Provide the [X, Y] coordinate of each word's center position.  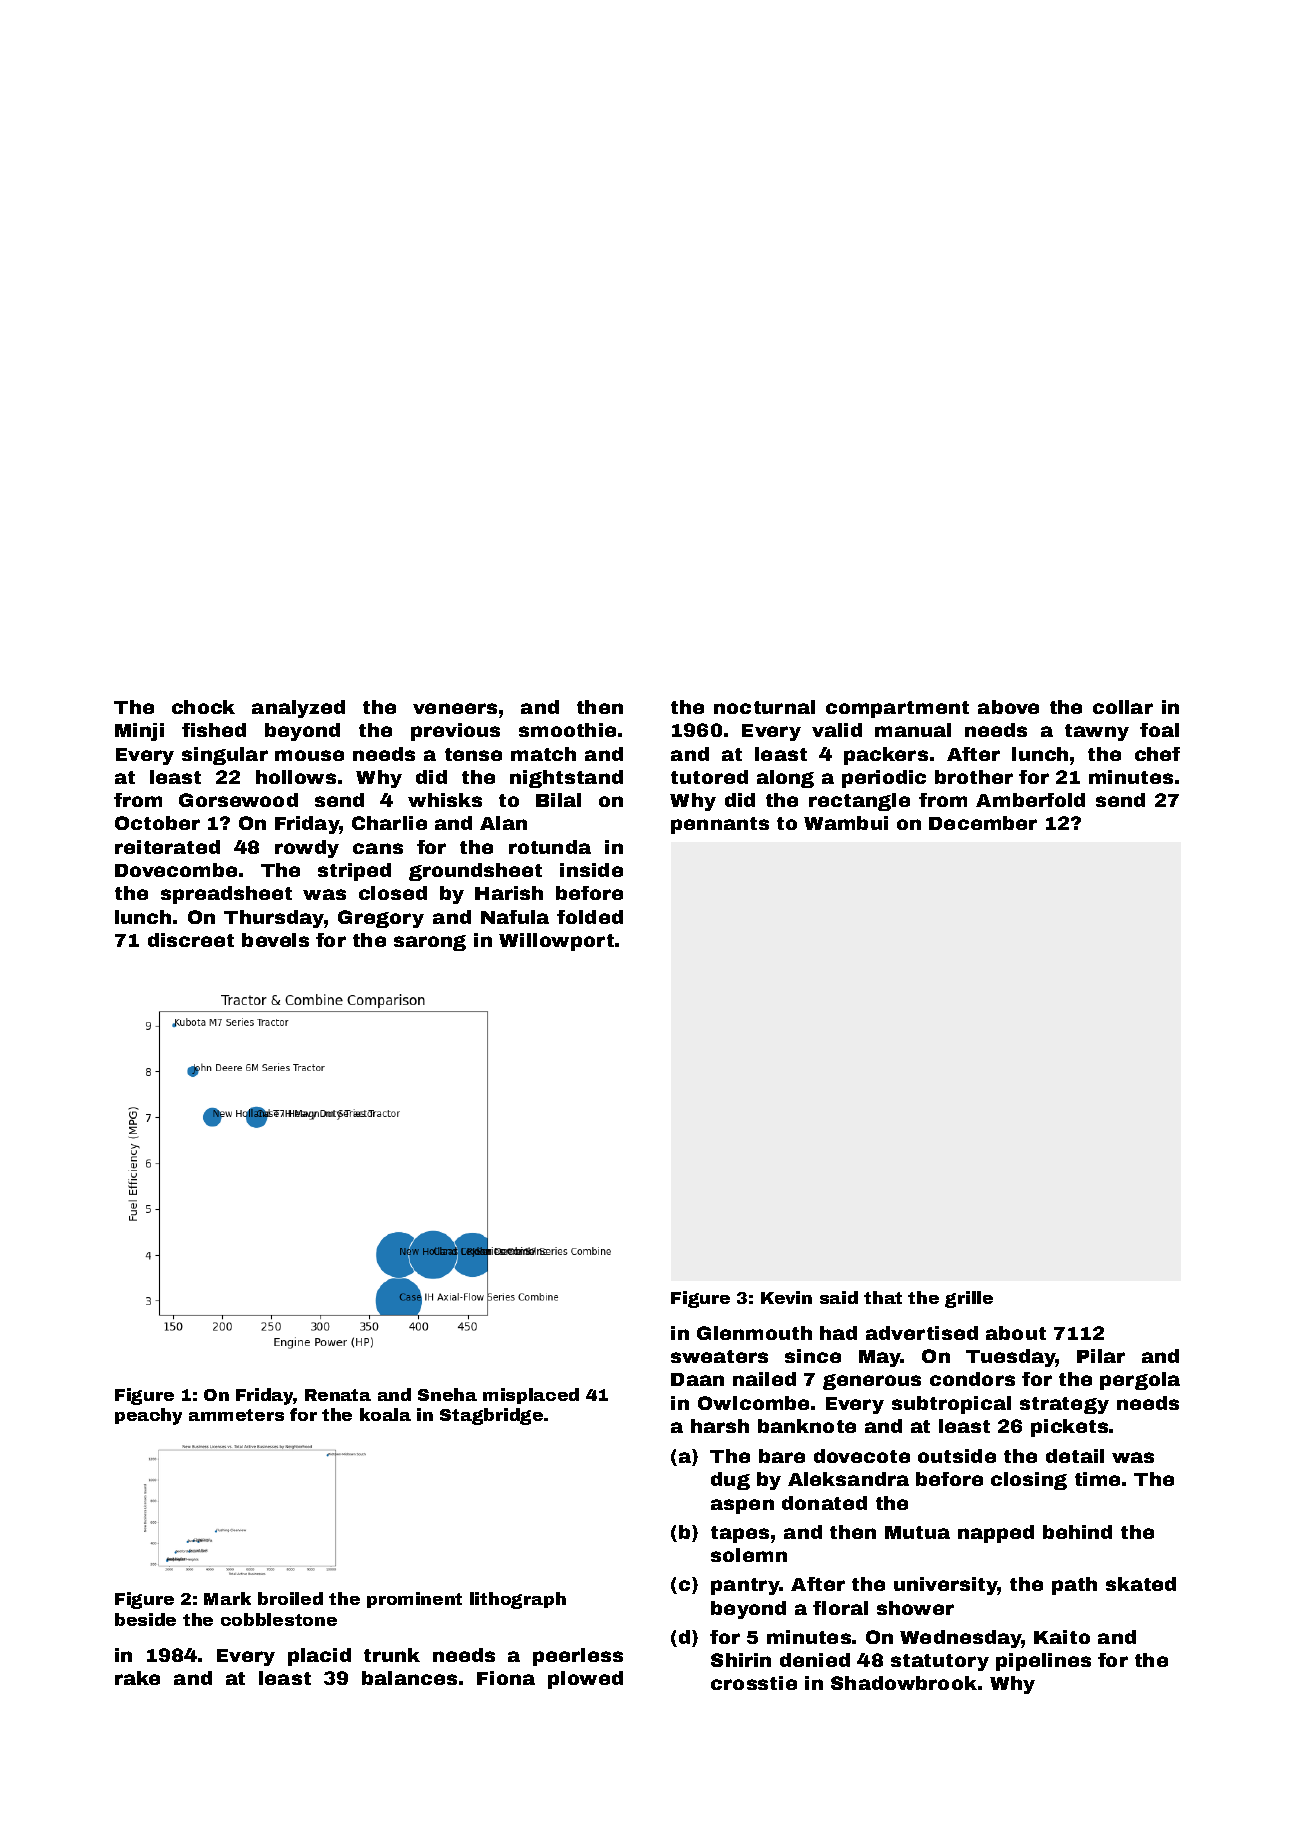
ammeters [236, 1415]
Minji [139, 732]
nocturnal [764, 707]
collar [1123, 707]
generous [872, 1382]
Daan [697, 1379]
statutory [940, 1662]
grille [969, 1299]
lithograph [518, 1600]
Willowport [556, 942]
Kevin [786, 1297]
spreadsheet [226, 895]
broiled [290, 1598]
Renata [338, 1395]
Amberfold [1030, 800]
